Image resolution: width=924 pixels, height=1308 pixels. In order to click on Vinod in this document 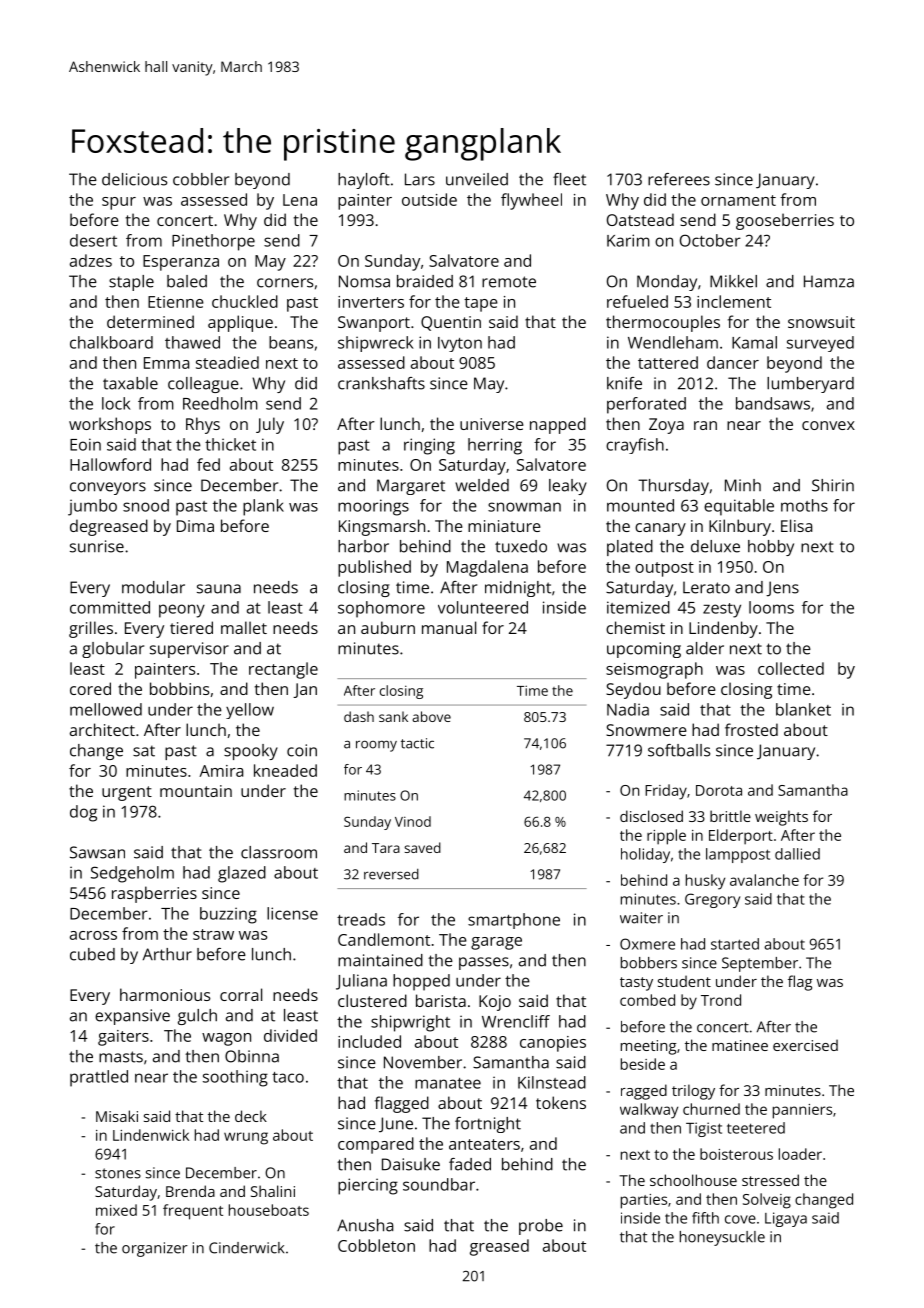, I will do `click(413, 821)`.
